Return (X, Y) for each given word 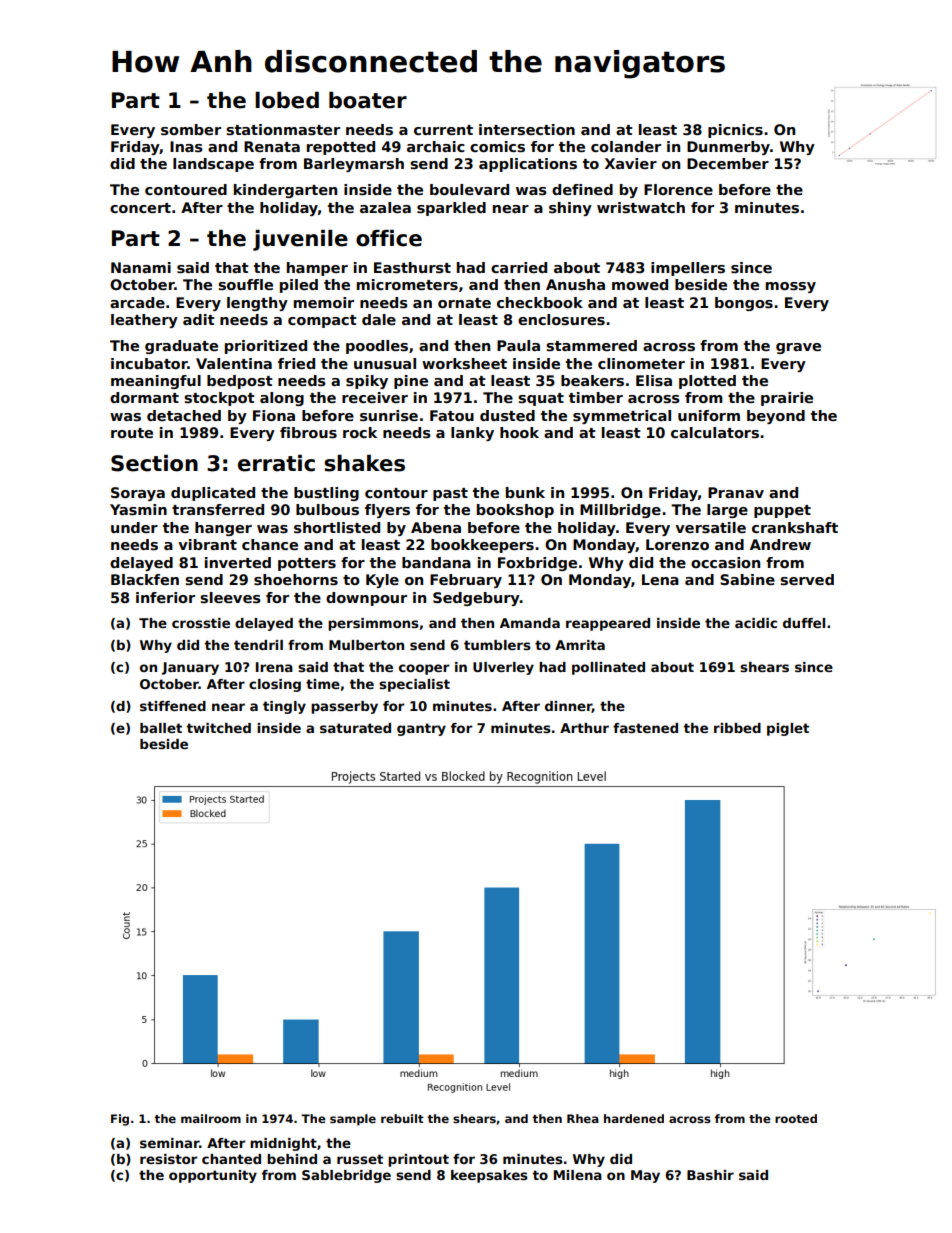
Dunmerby (728, 148)
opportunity (213, 1176)
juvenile (300, 240)
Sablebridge (346, 1176)
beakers (592, 380)
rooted (796, 1118)
